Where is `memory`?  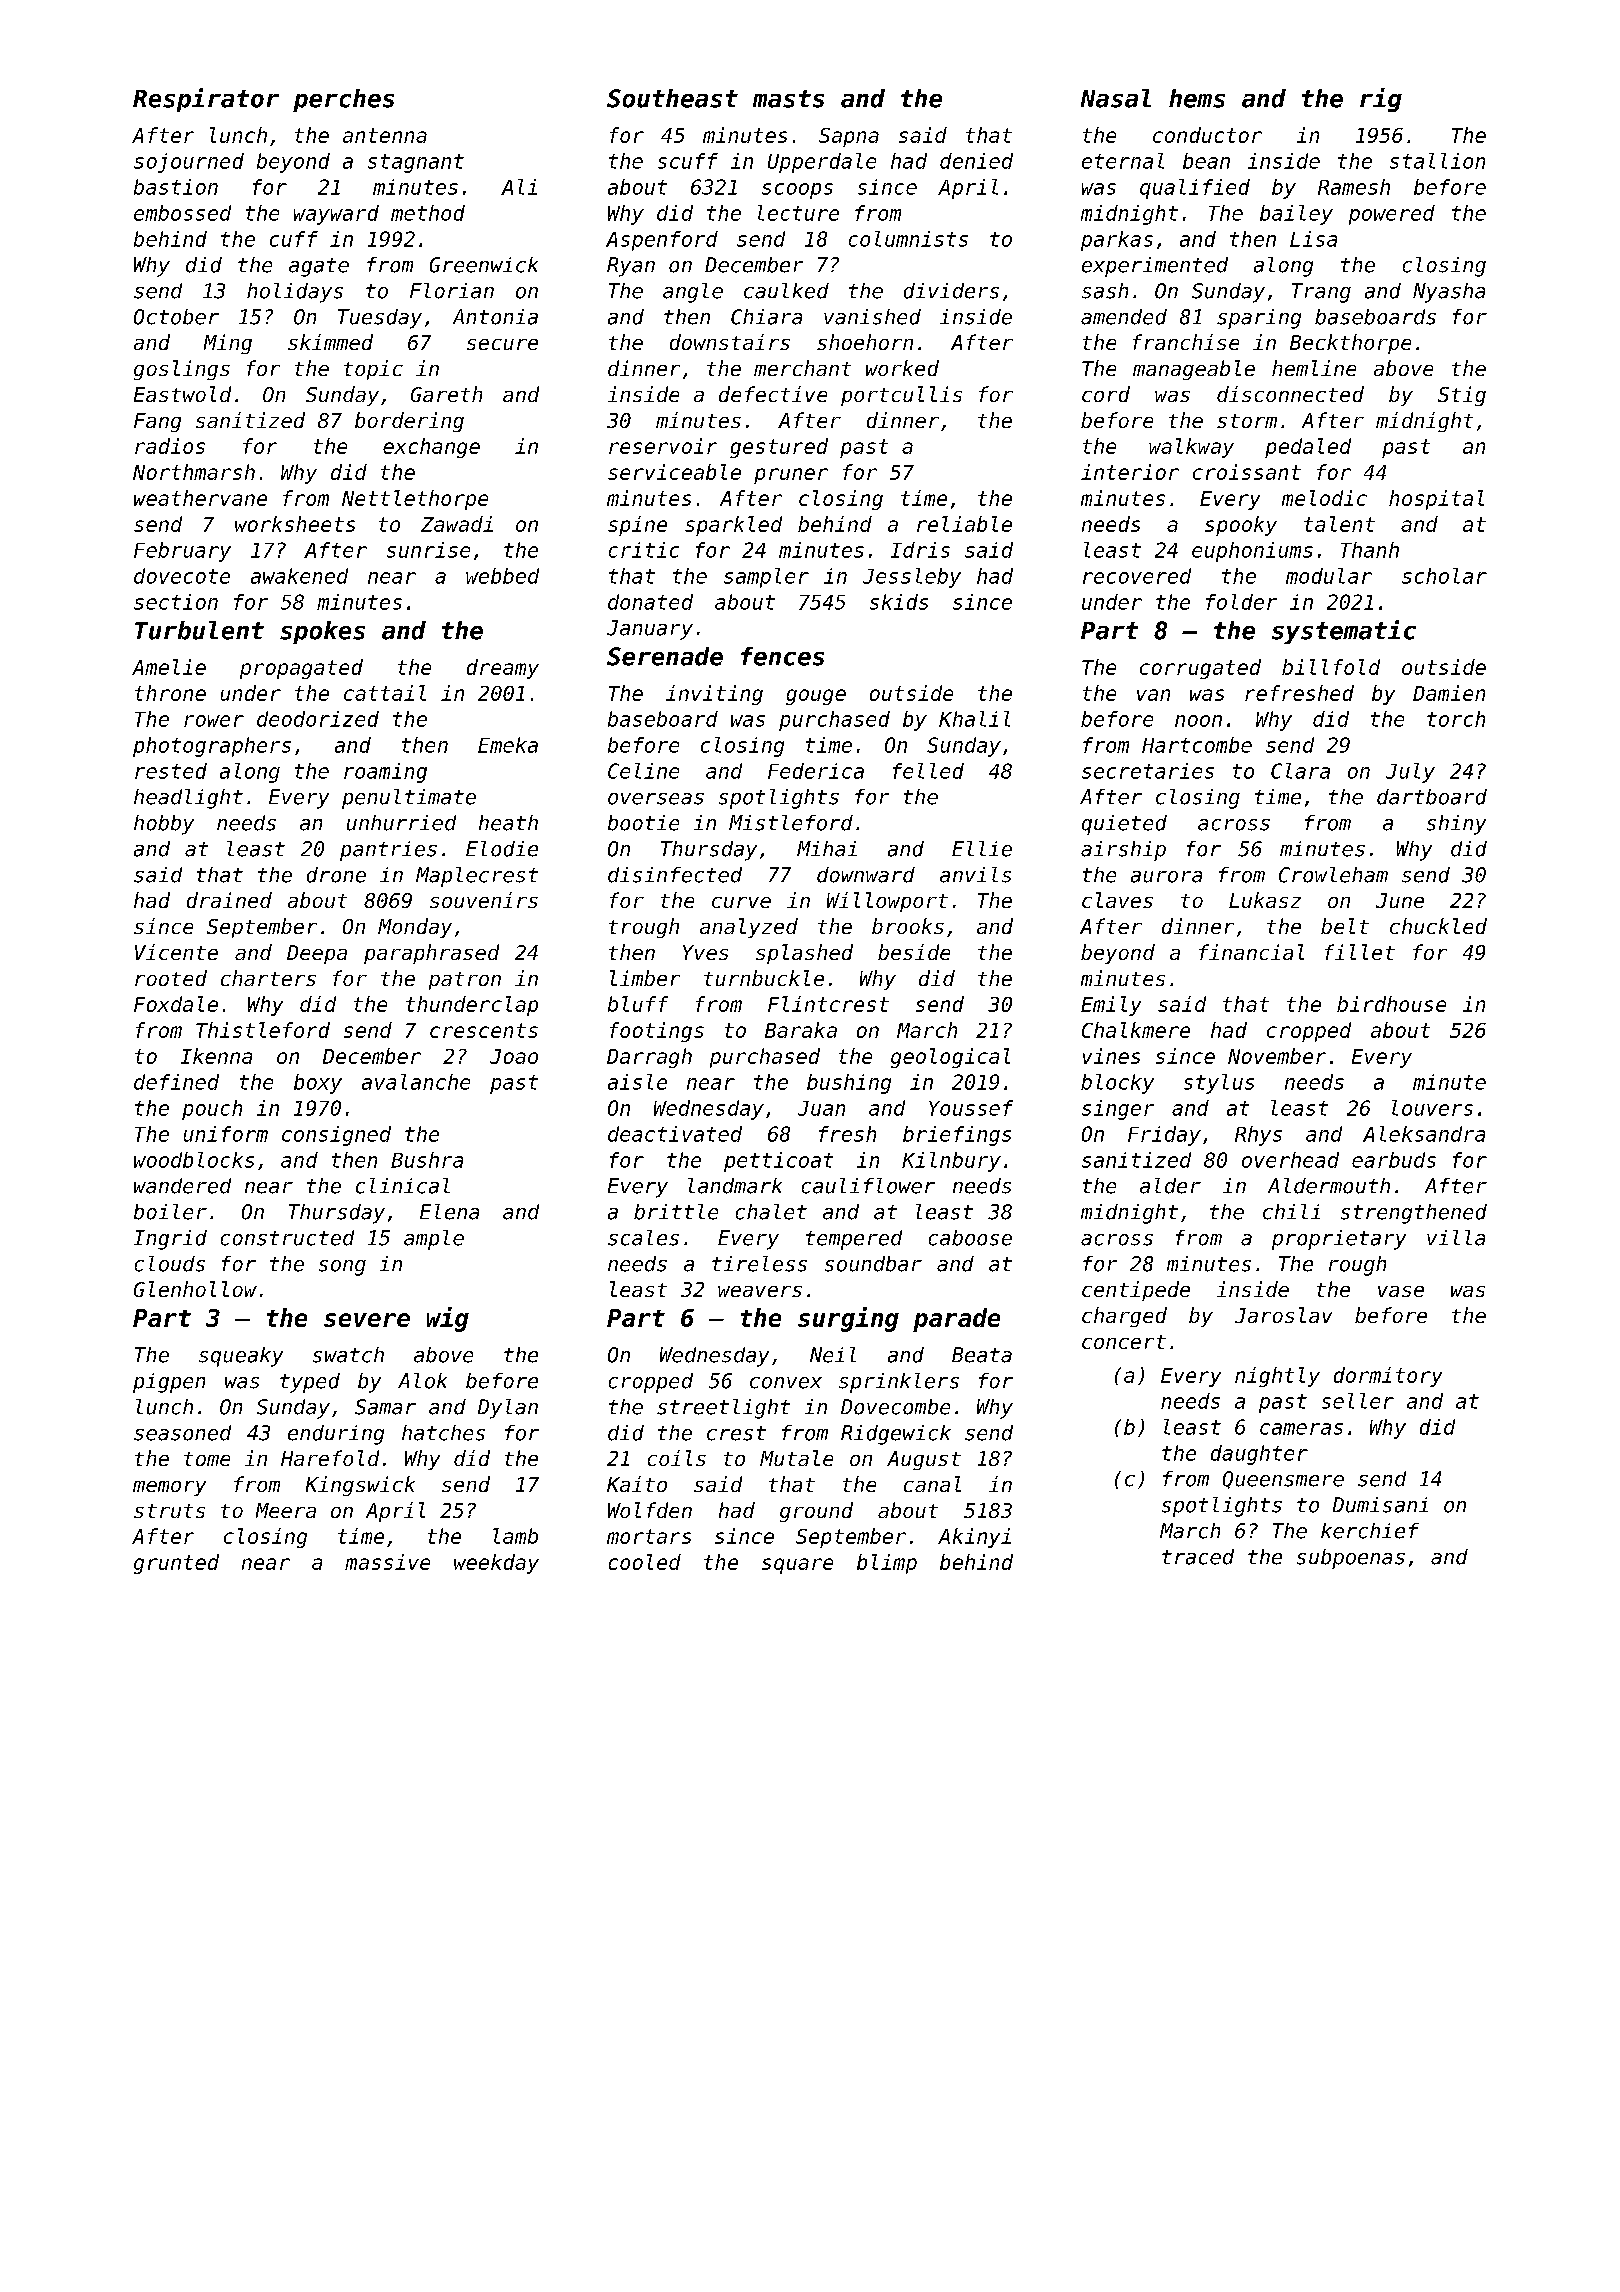
memory is located at coordinates (169, 1488).
